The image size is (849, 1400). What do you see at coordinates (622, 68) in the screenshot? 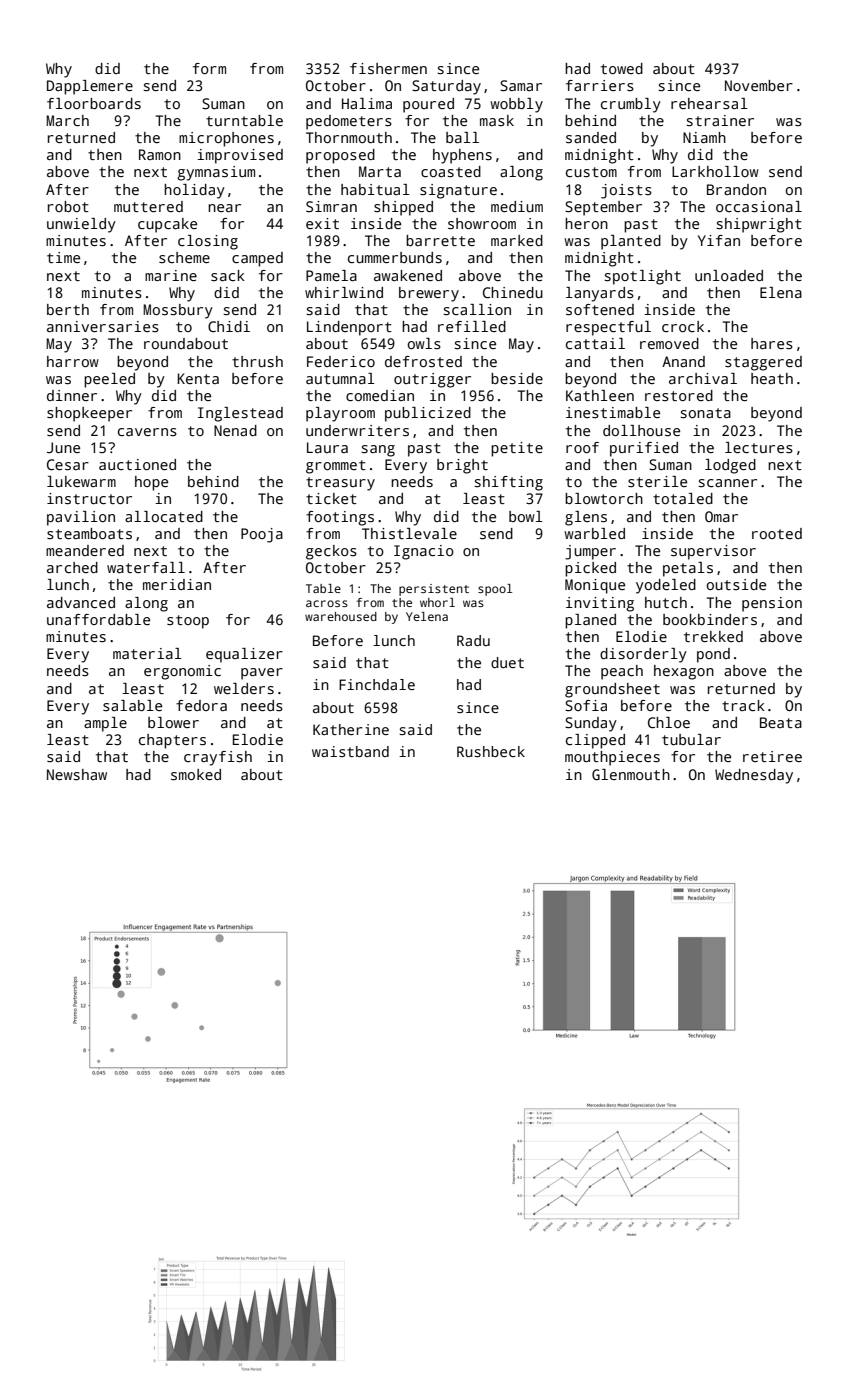
I see `towed` at bounding box center [622, 68].
